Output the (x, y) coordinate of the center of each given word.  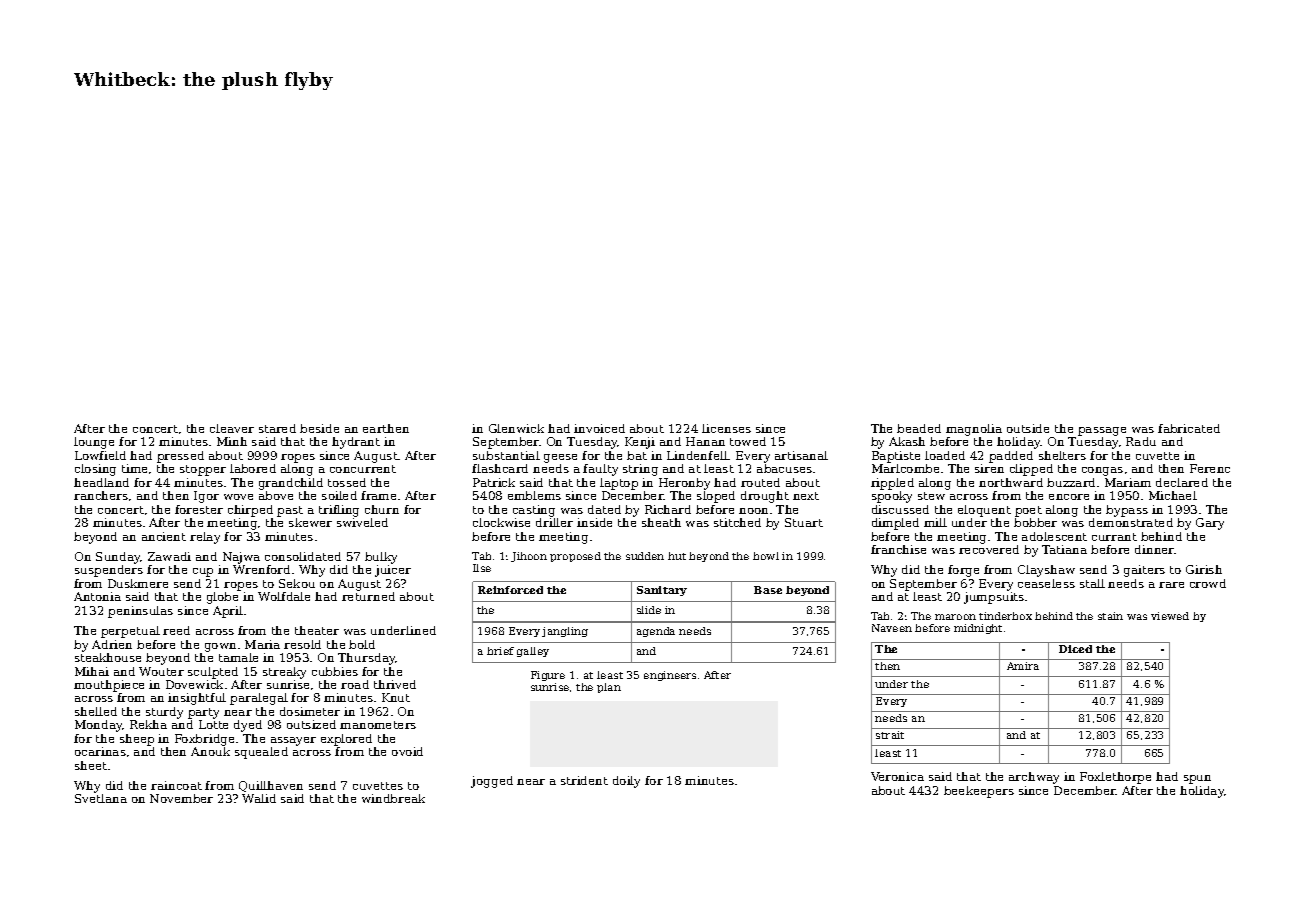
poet (1028, 511)
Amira (1023, 666)
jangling (565, 632)
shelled (96, 711)
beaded (919, 428)
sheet (91, 765)
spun (1197, 779)
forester (199, 509)
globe (222, 598)
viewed (1170, 616)
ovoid (407, 751)
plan (609, 688)
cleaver (232, 428)
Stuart (804, 522)
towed (748, 441)
